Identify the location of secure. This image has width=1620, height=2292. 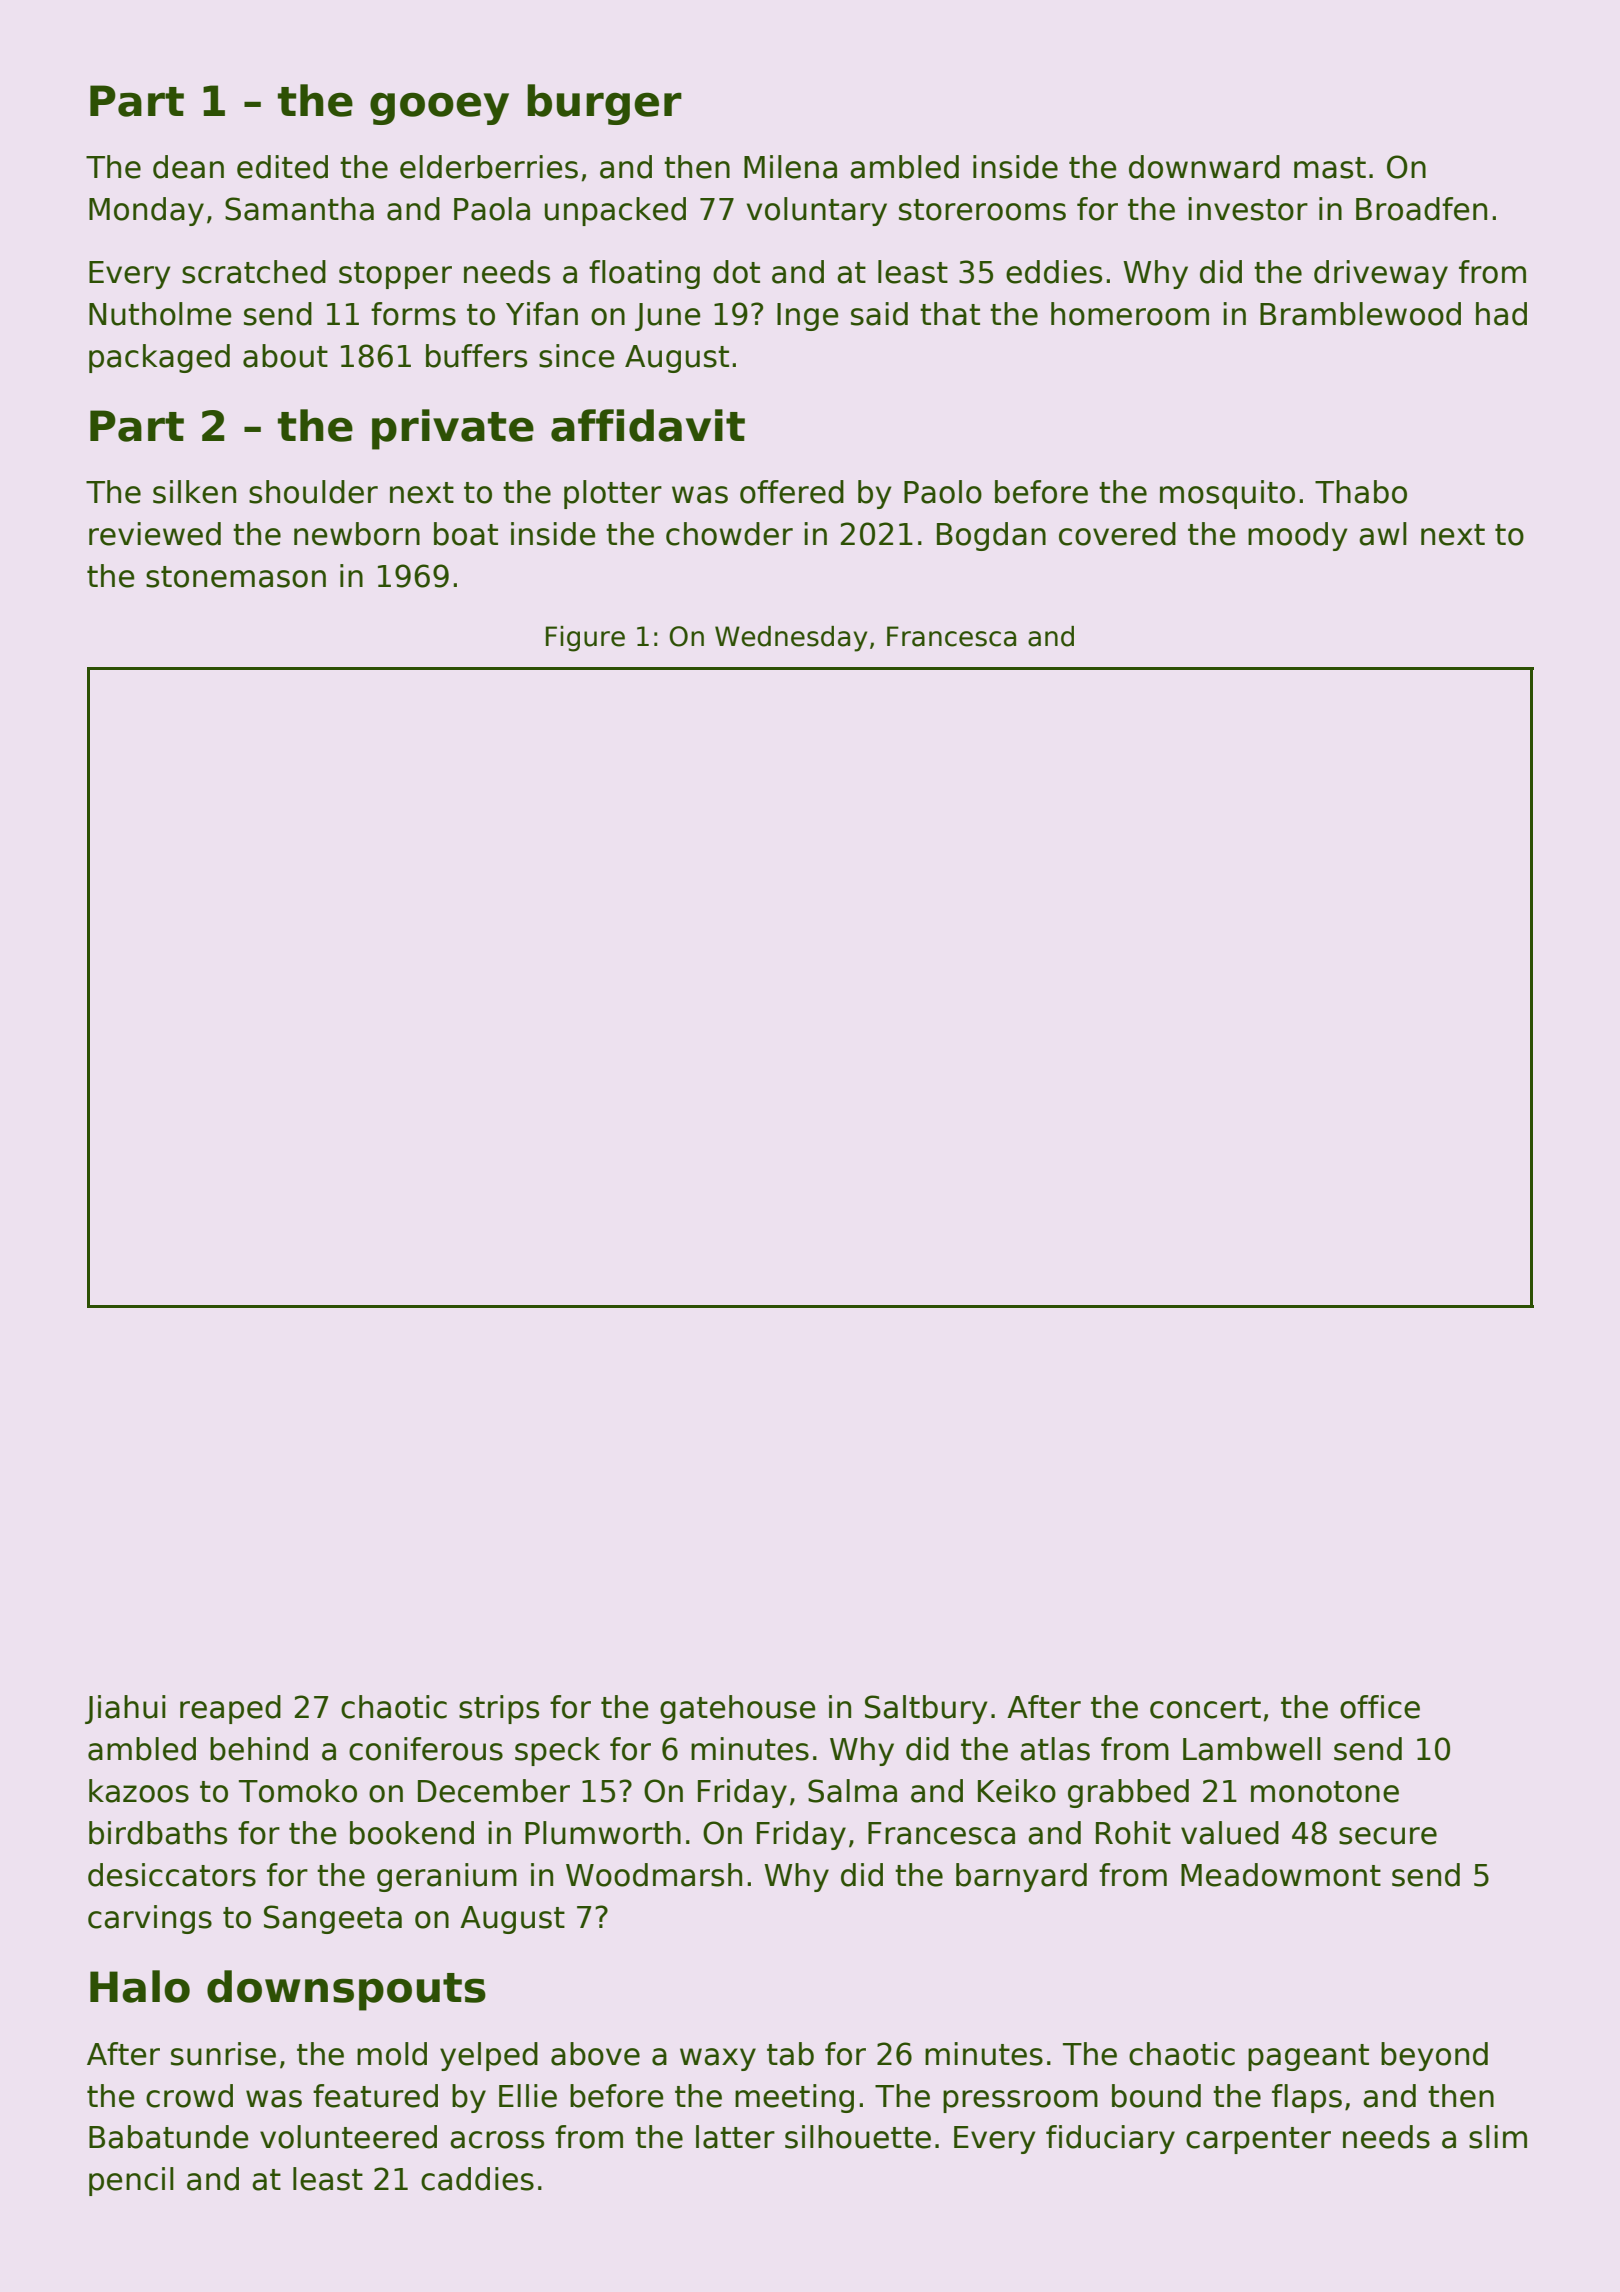
(1388, 1836).
